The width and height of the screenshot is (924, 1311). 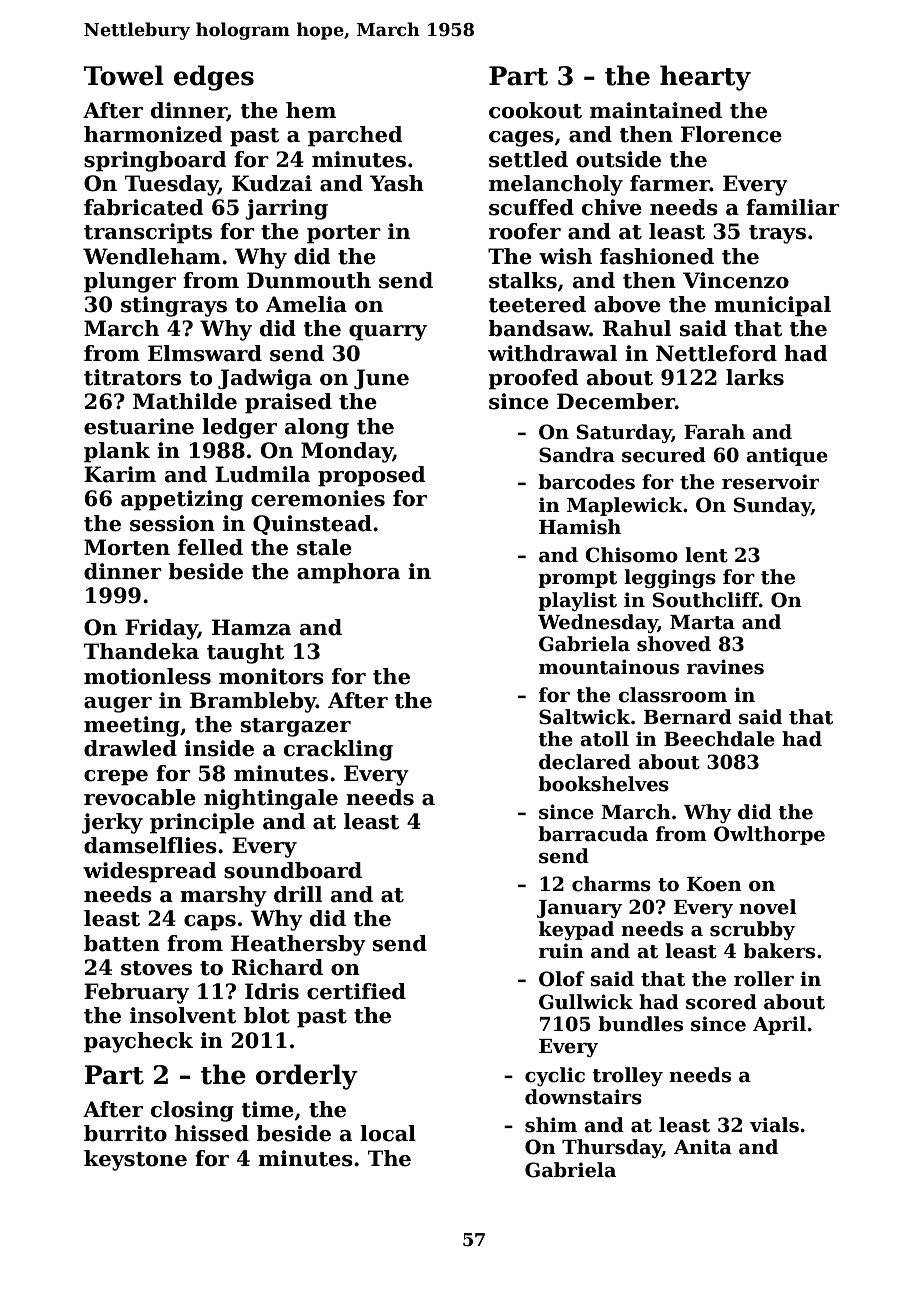 What do you see at coordinates (371, 476) in the screenshot?
I see `proposed` at bounding box center [371, 476].
